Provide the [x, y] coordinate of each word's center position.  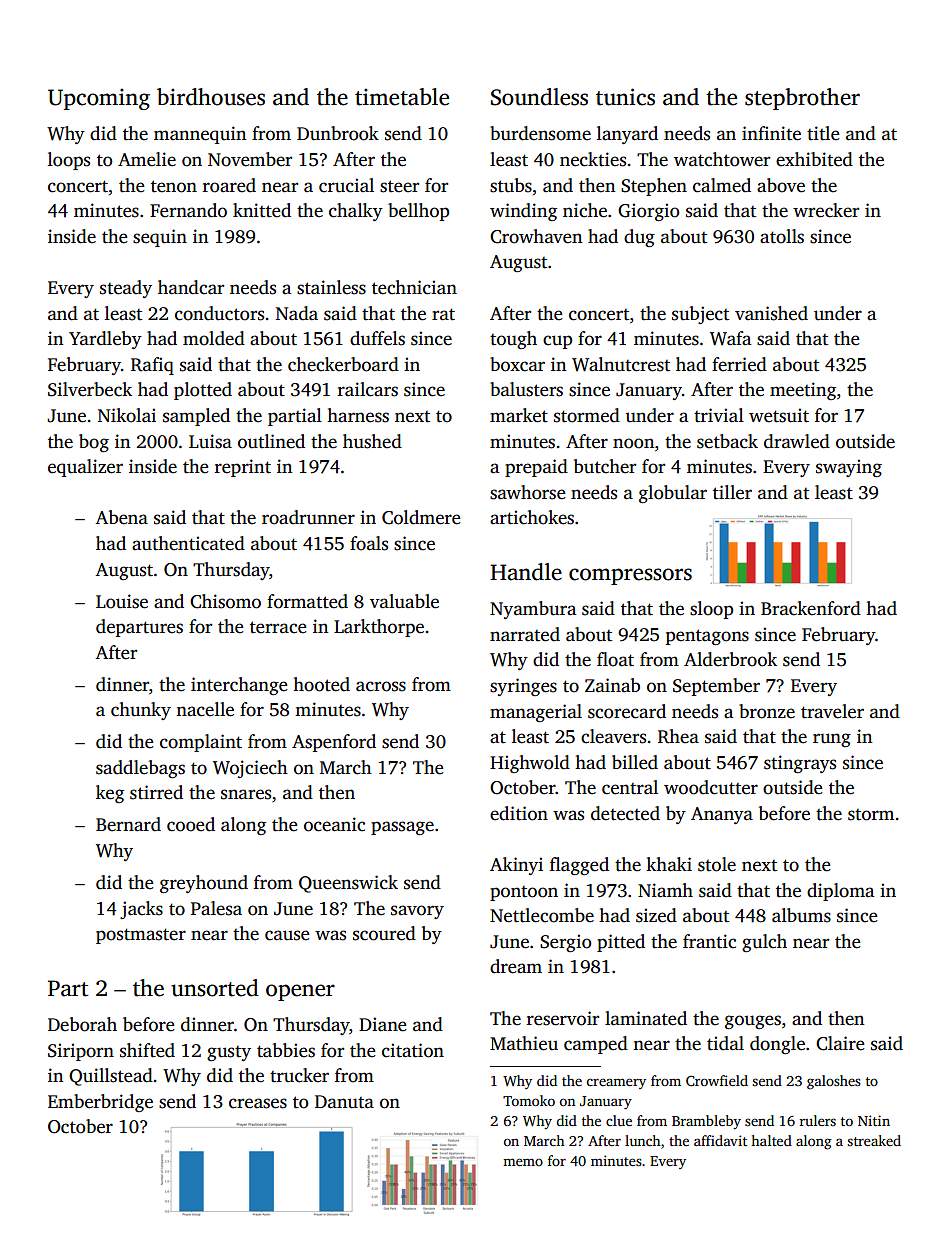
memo [523, 1162]
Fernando [188, 210]
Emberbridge [100, 1103]
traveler [832, 711]
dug [639, 238]
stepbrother [802, 99]
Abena [121, 517]
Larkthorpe [379, 628]
